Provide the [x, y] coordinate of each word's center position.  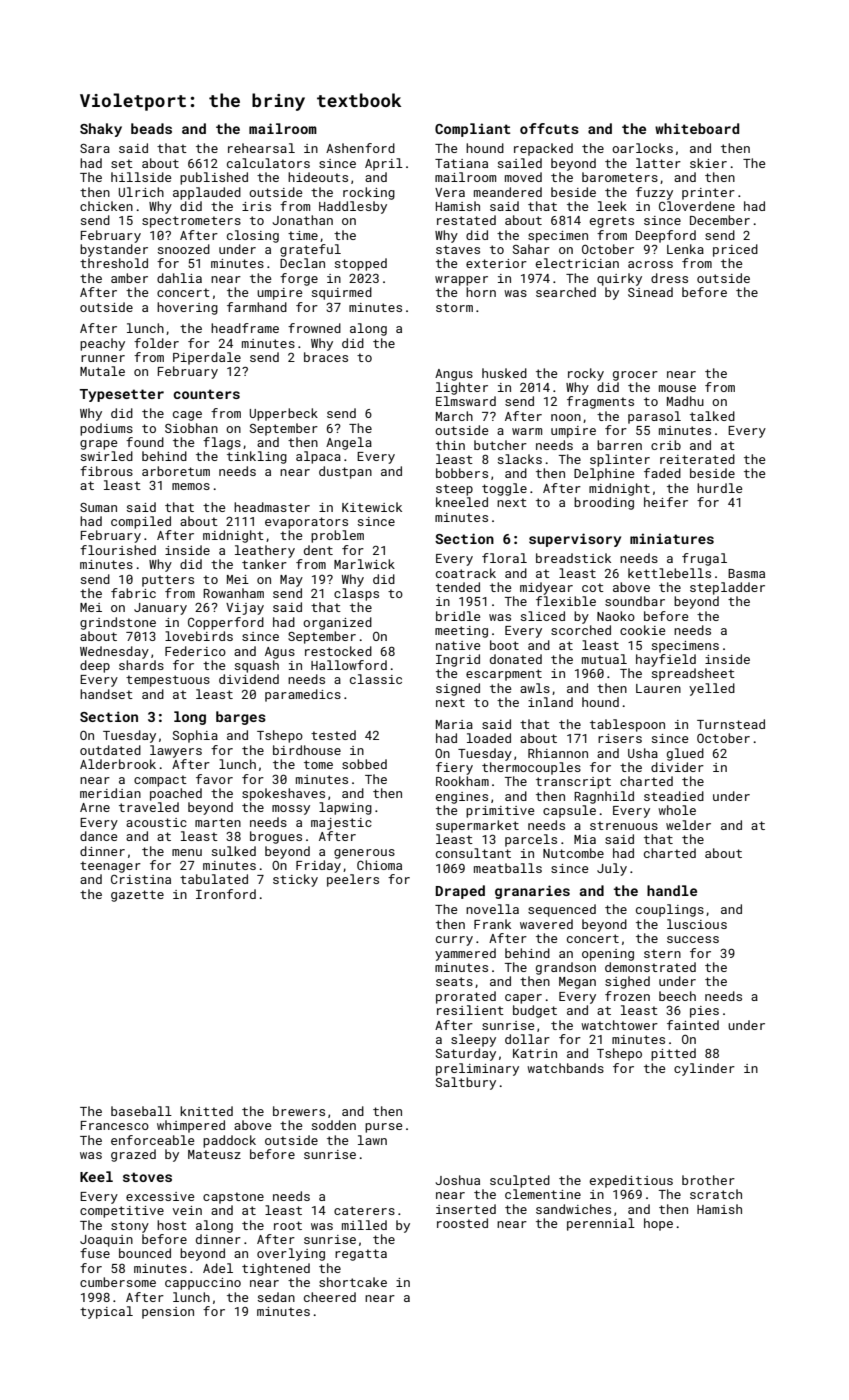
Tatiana [461, 163]
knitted [206, 1111]
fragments [600, 402]
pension [168, 1313]
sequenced [562, 910]
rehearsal [261, 148]
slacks [520, 459]
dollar [527, 1039]
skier [708, 163]
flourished [118, 550]
